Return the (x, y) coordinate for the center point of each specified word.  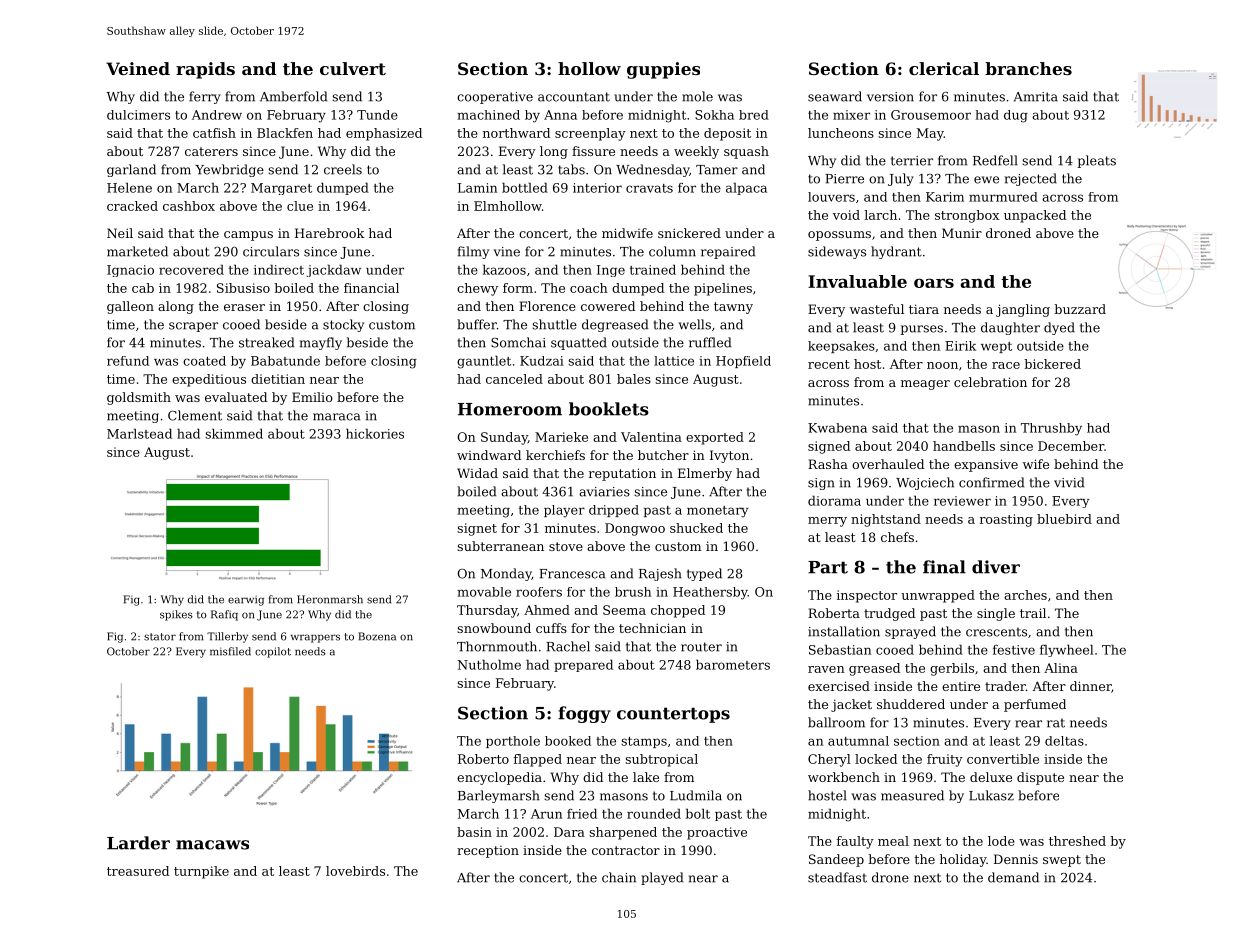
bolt (698, 813)
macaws (212, 845)
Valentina (651, 437)
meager (925, 385)
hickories (375, 433)
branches (1028, 68)
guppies (663, 70)
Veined (138, 68)
